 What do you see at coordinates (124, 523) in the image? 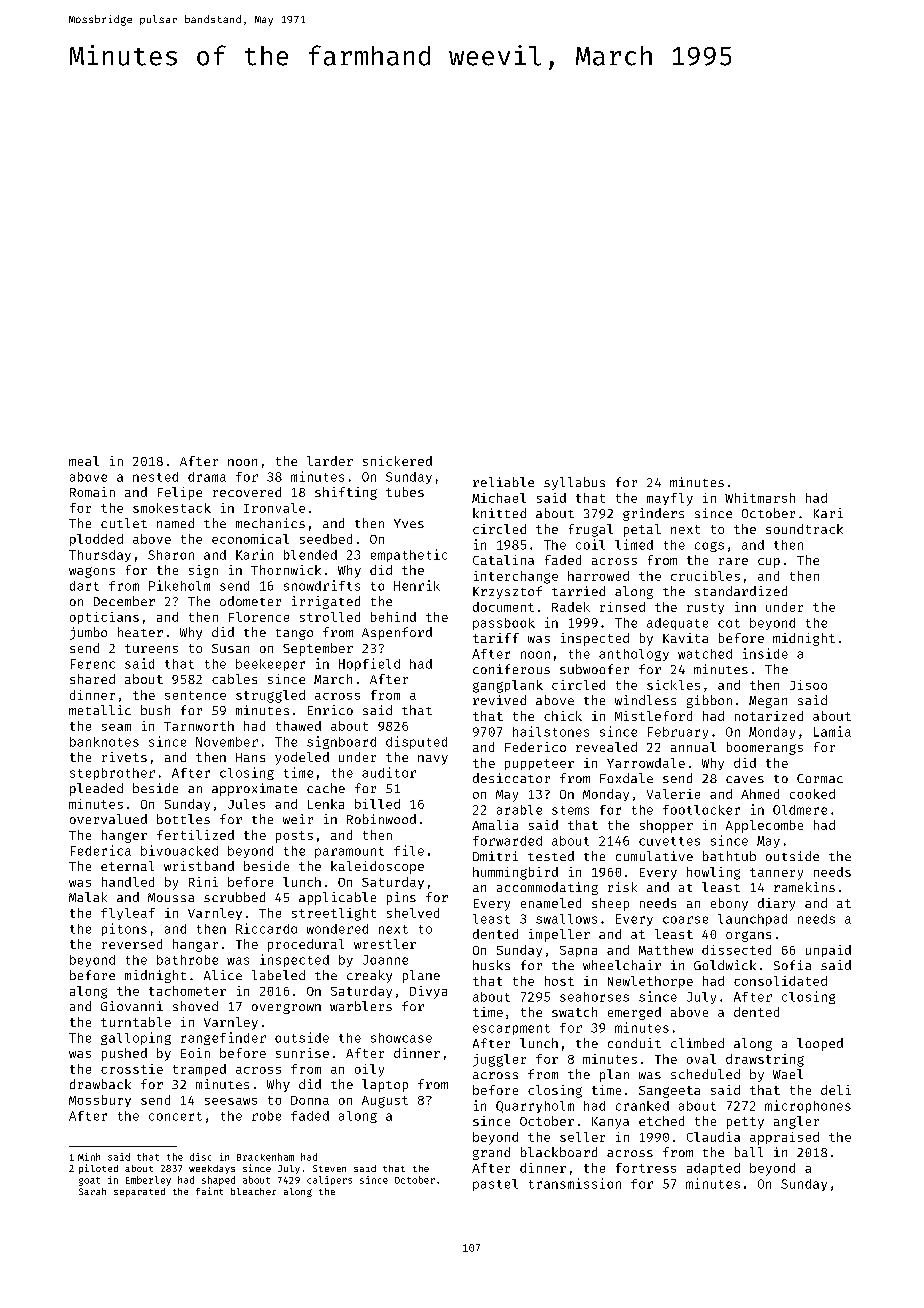
I see `cutlet` at bounding box center [124, 523].
